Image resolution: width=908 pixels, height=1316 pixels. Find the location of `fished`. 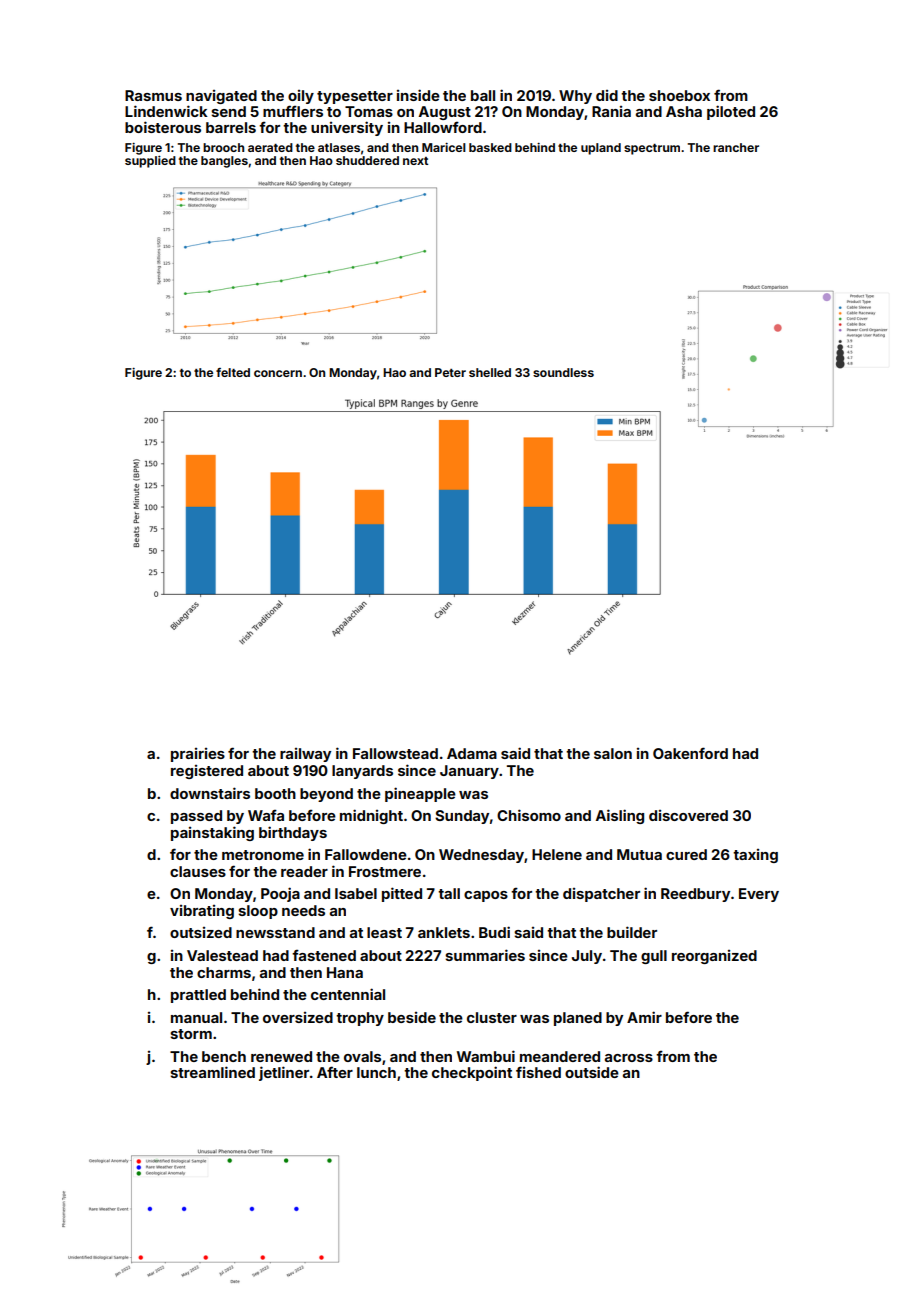

fished is located at coordinates (538, 1072).
